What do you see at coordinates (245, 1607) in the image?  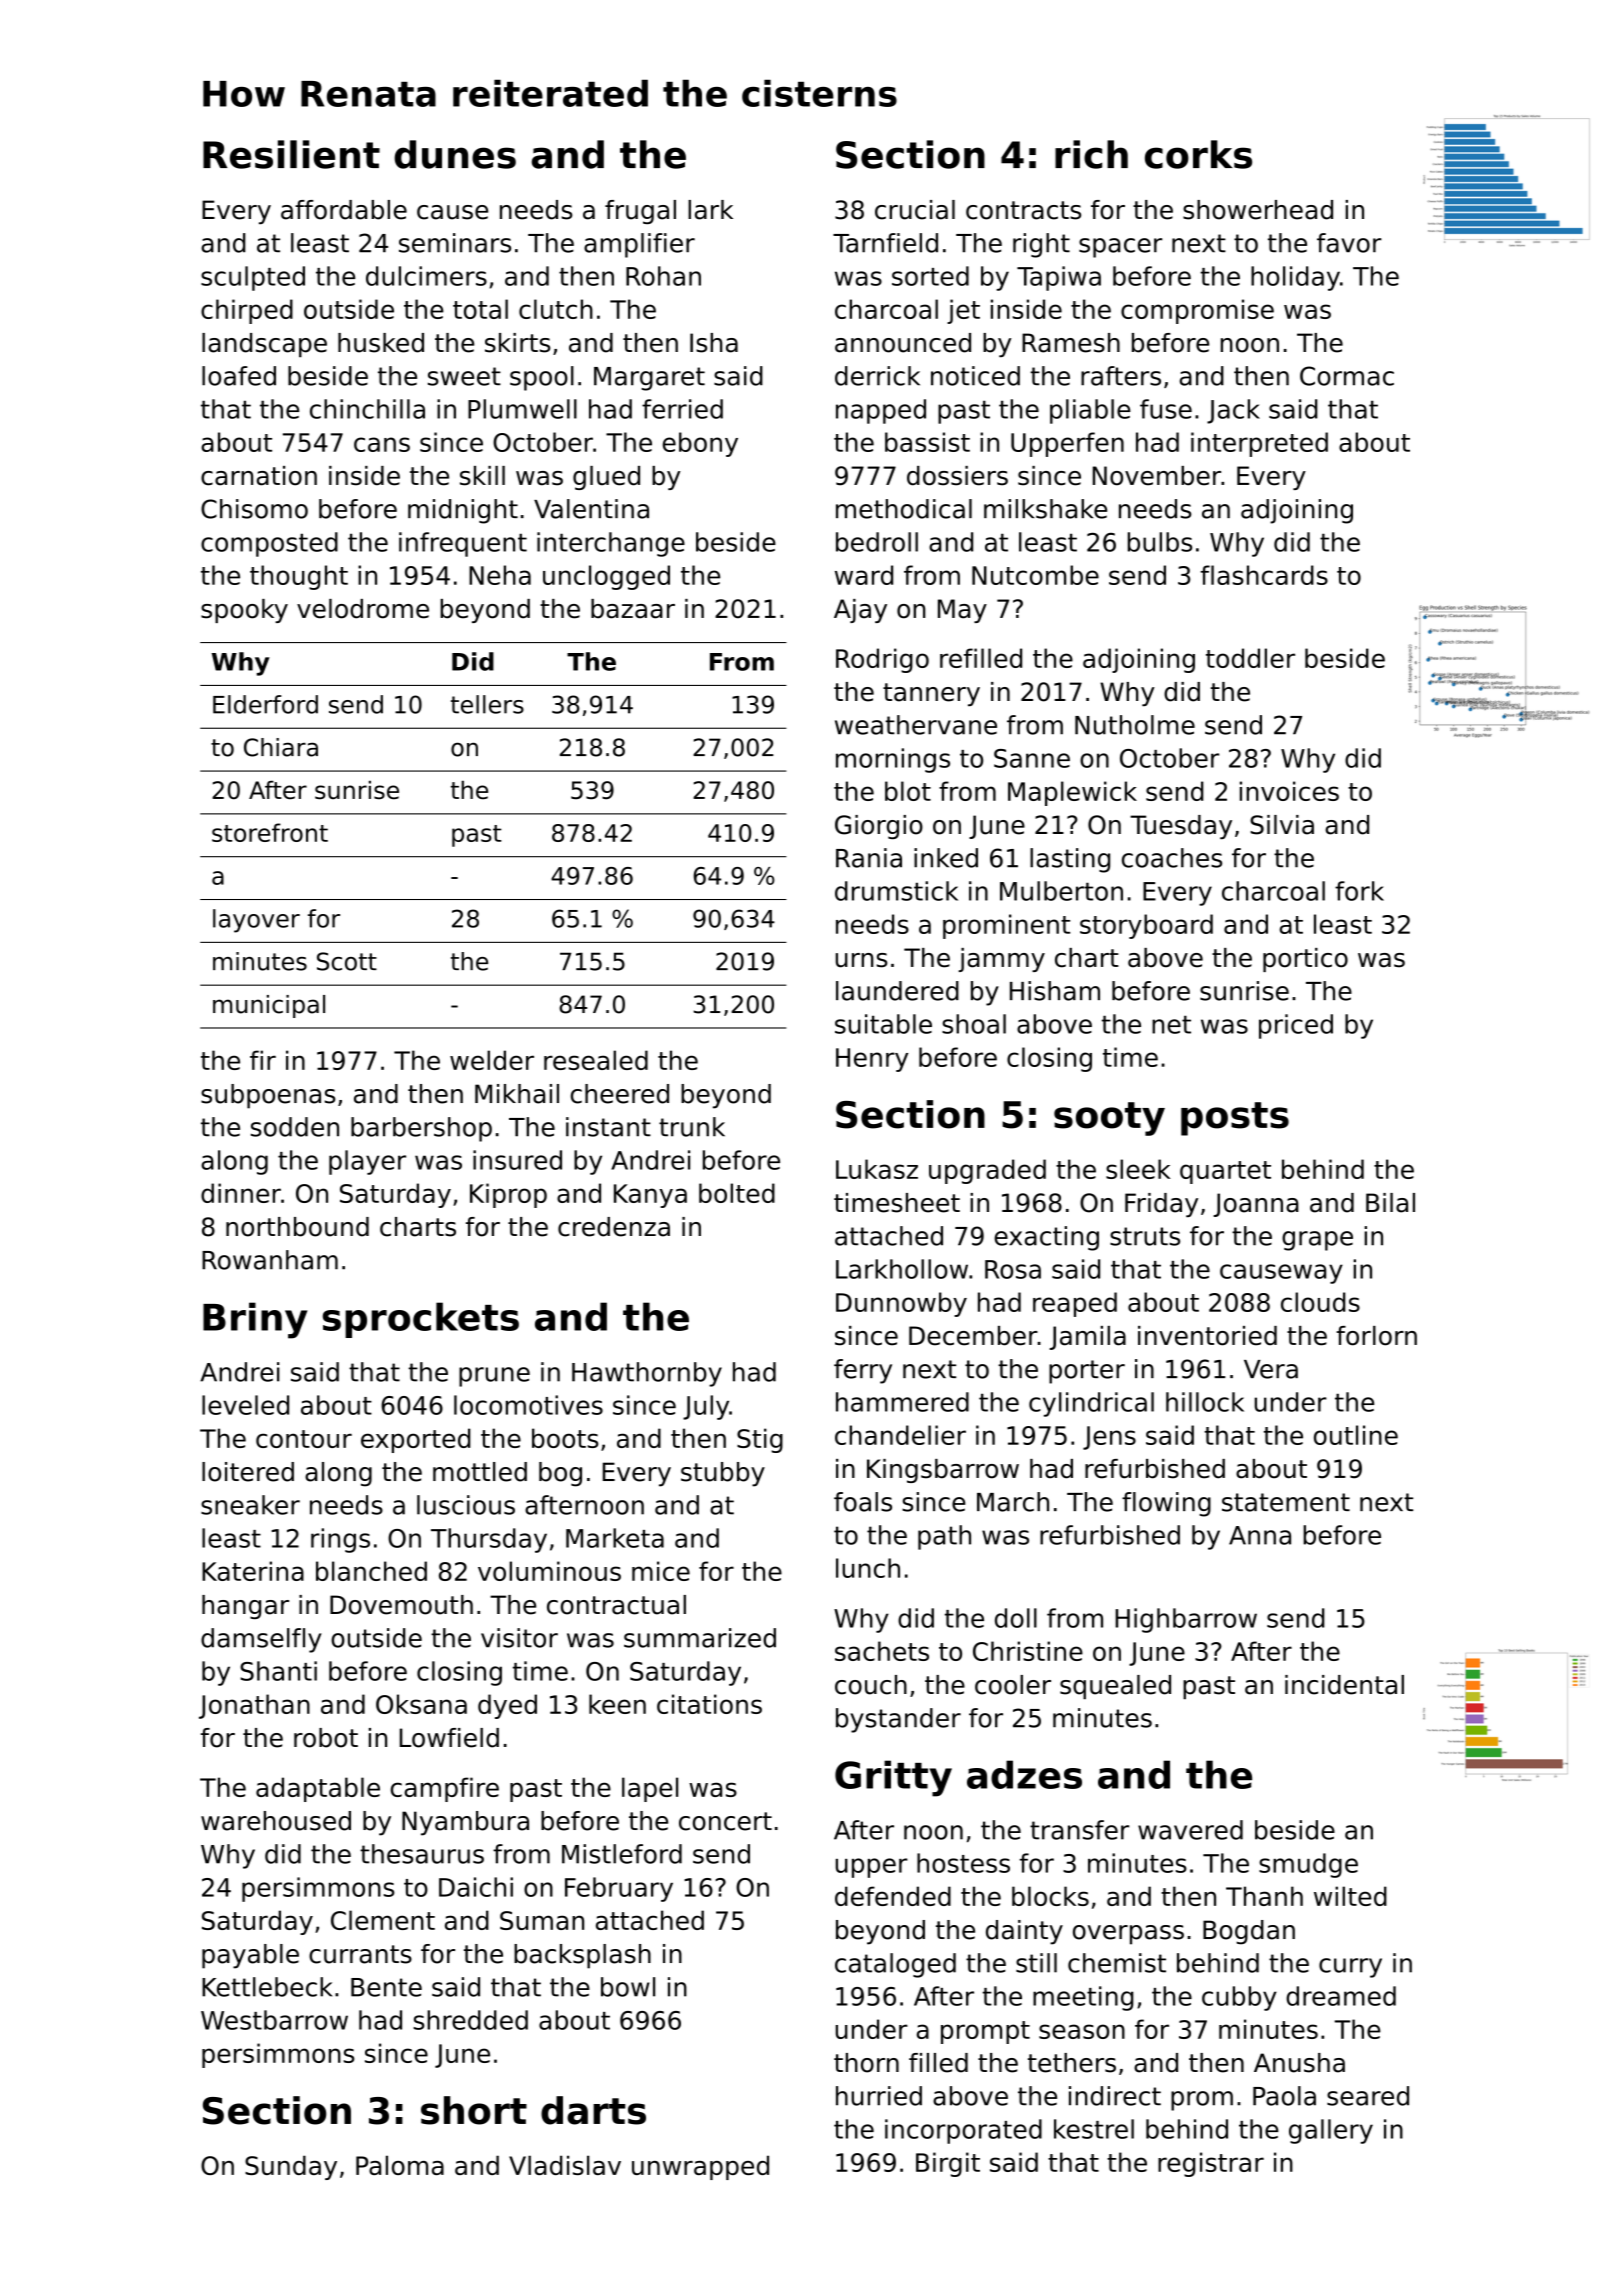 I see `hangar` at bounding box center [245, 1607].
